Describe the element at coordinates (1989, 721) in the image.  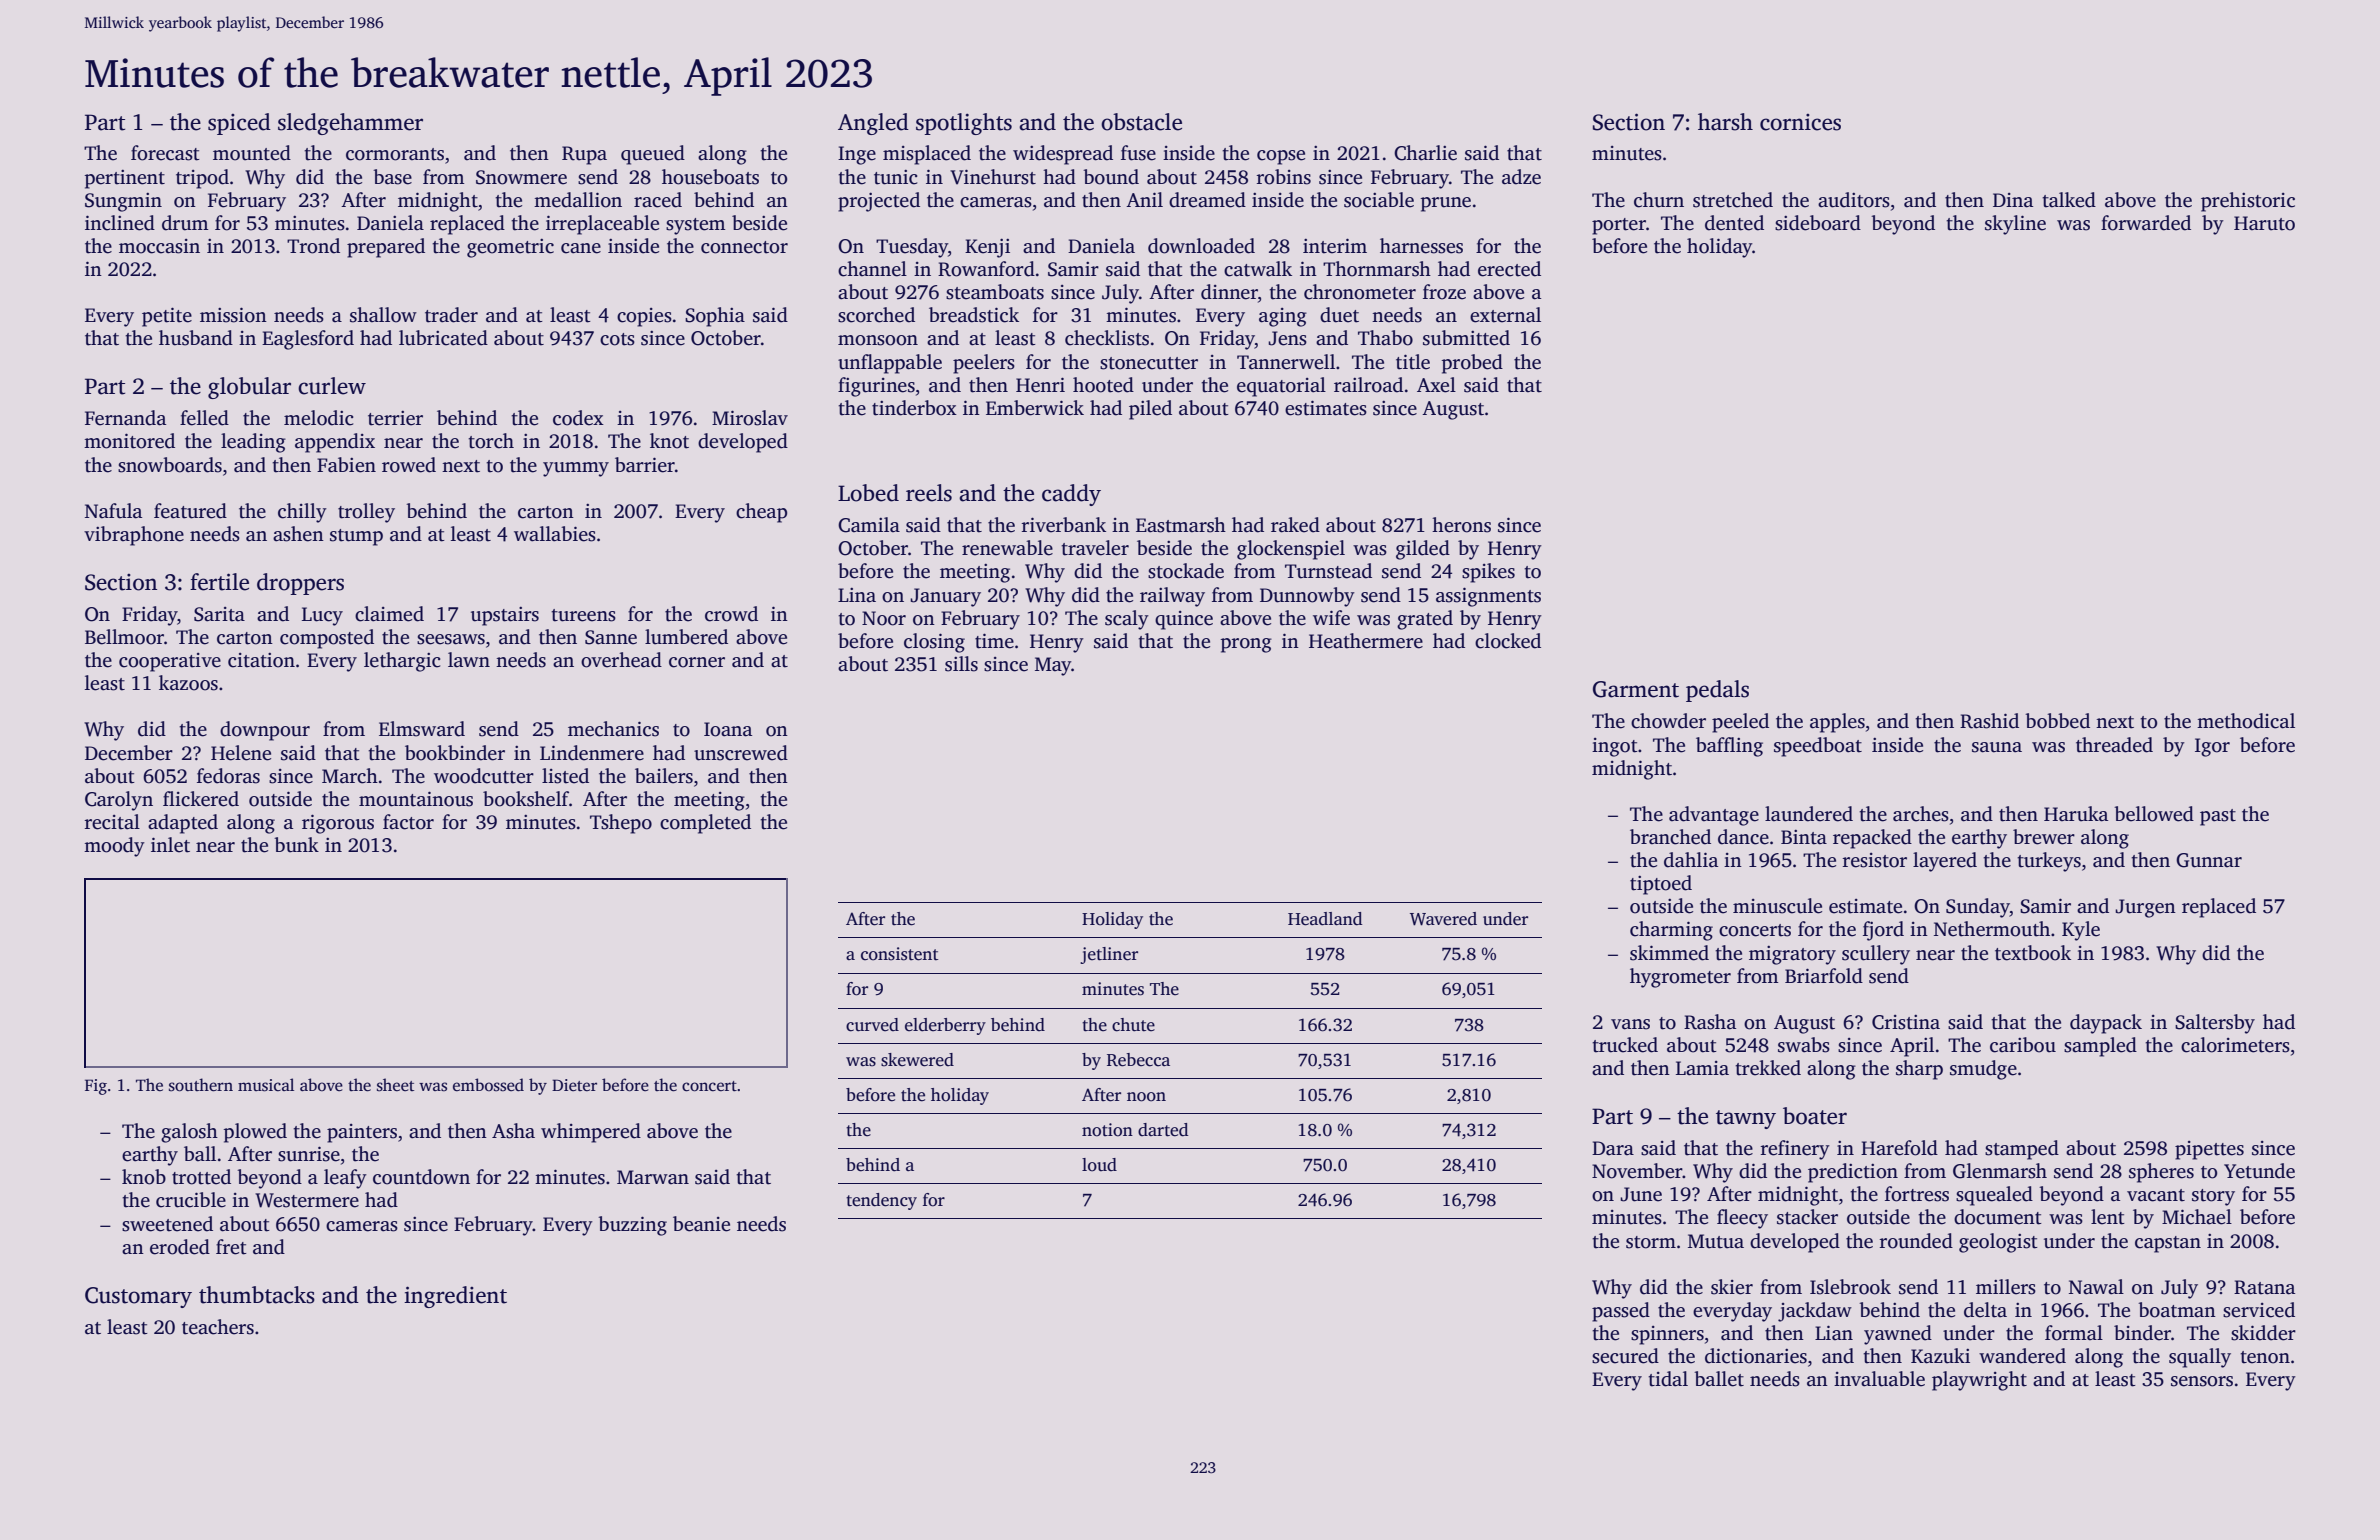
I see `Rashid` at that location.
